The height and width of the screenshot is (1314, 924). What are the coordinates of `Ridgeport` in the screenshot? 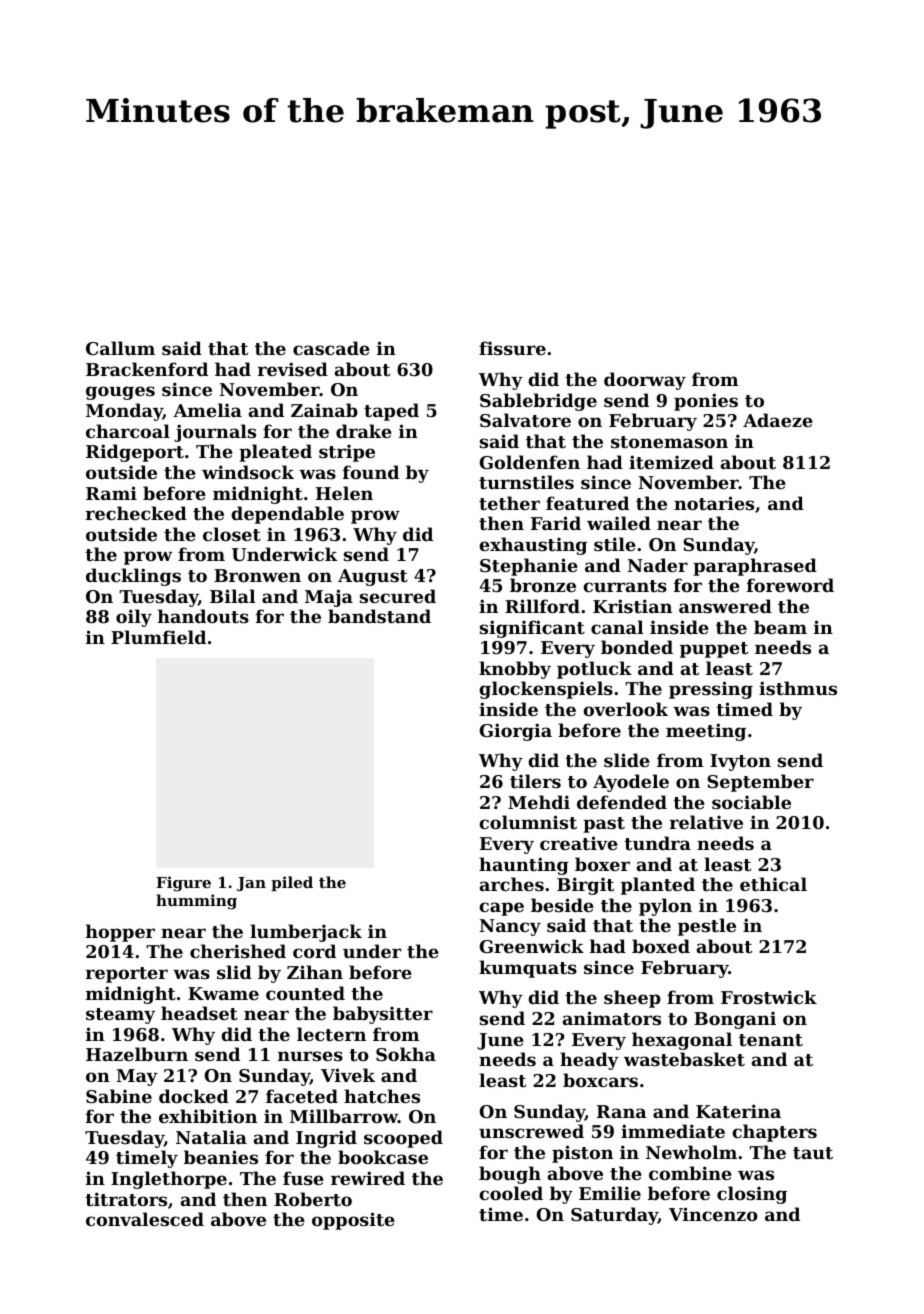 It's located at (135, 453).
